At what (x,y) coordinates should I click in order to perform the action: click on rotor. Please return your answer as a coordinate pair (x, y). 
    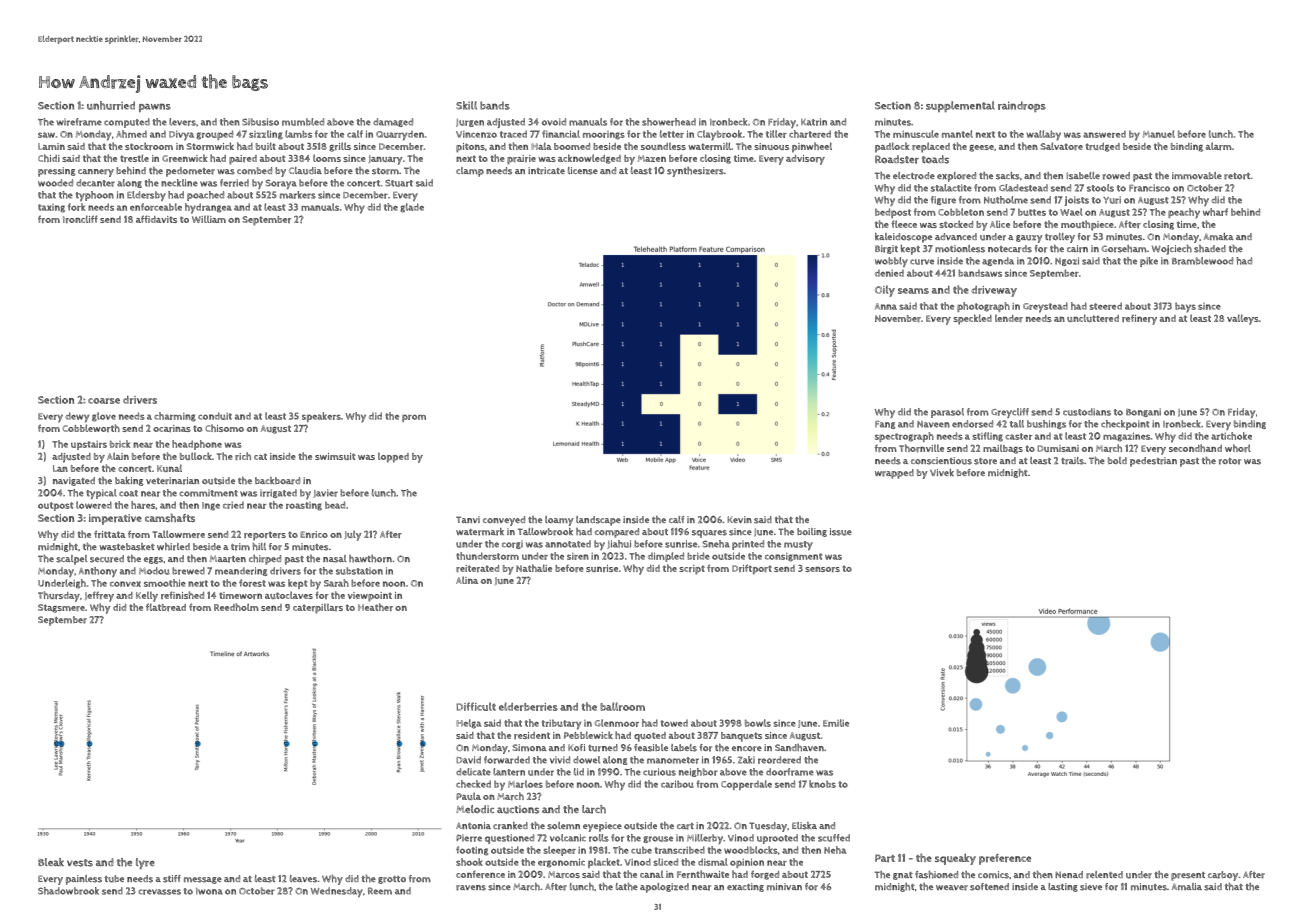
    Looking at the image, I should click on (1230, 461).
